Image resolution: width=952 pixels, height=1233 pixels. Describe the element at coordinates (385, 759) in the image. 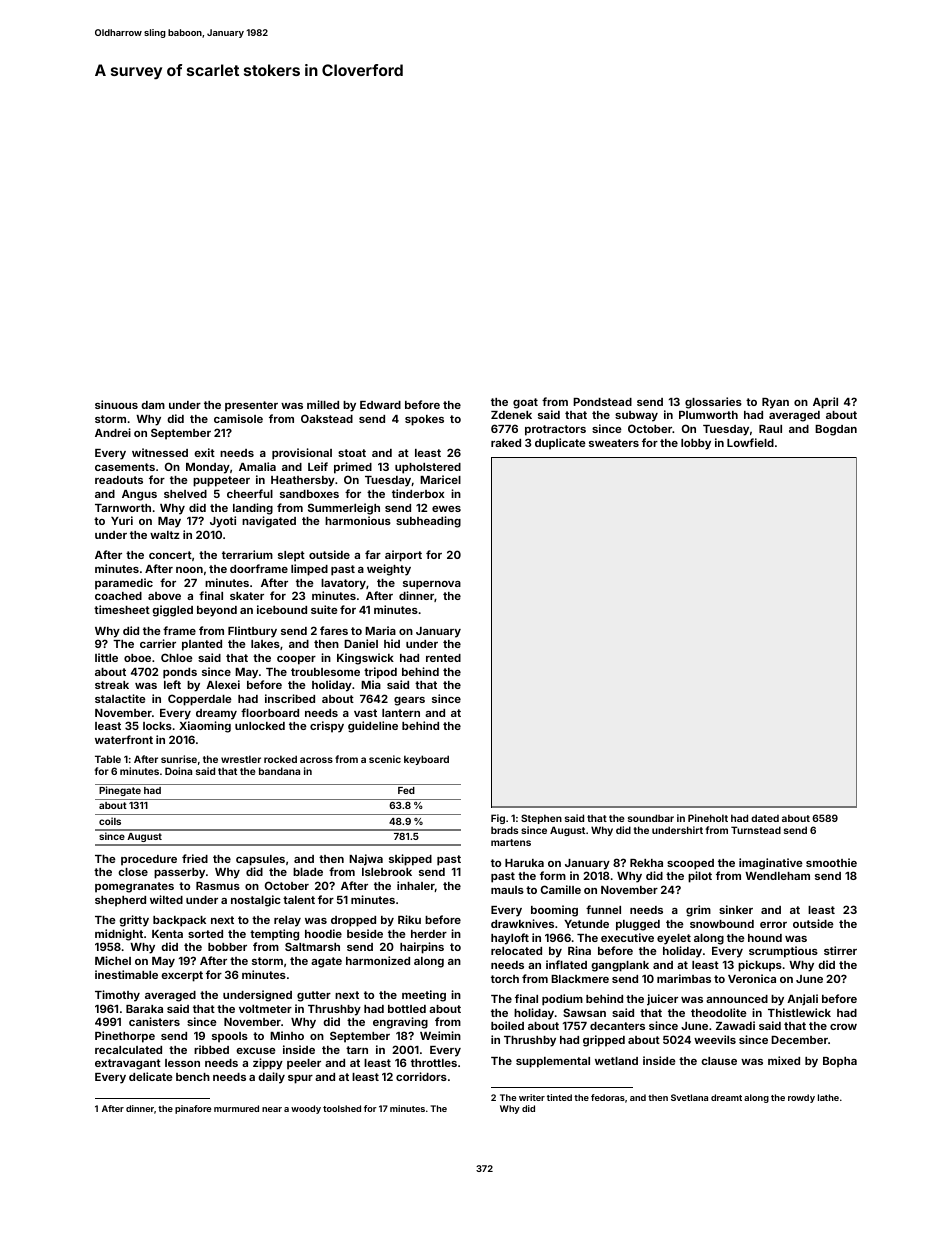

I see `scenic` at that location.
